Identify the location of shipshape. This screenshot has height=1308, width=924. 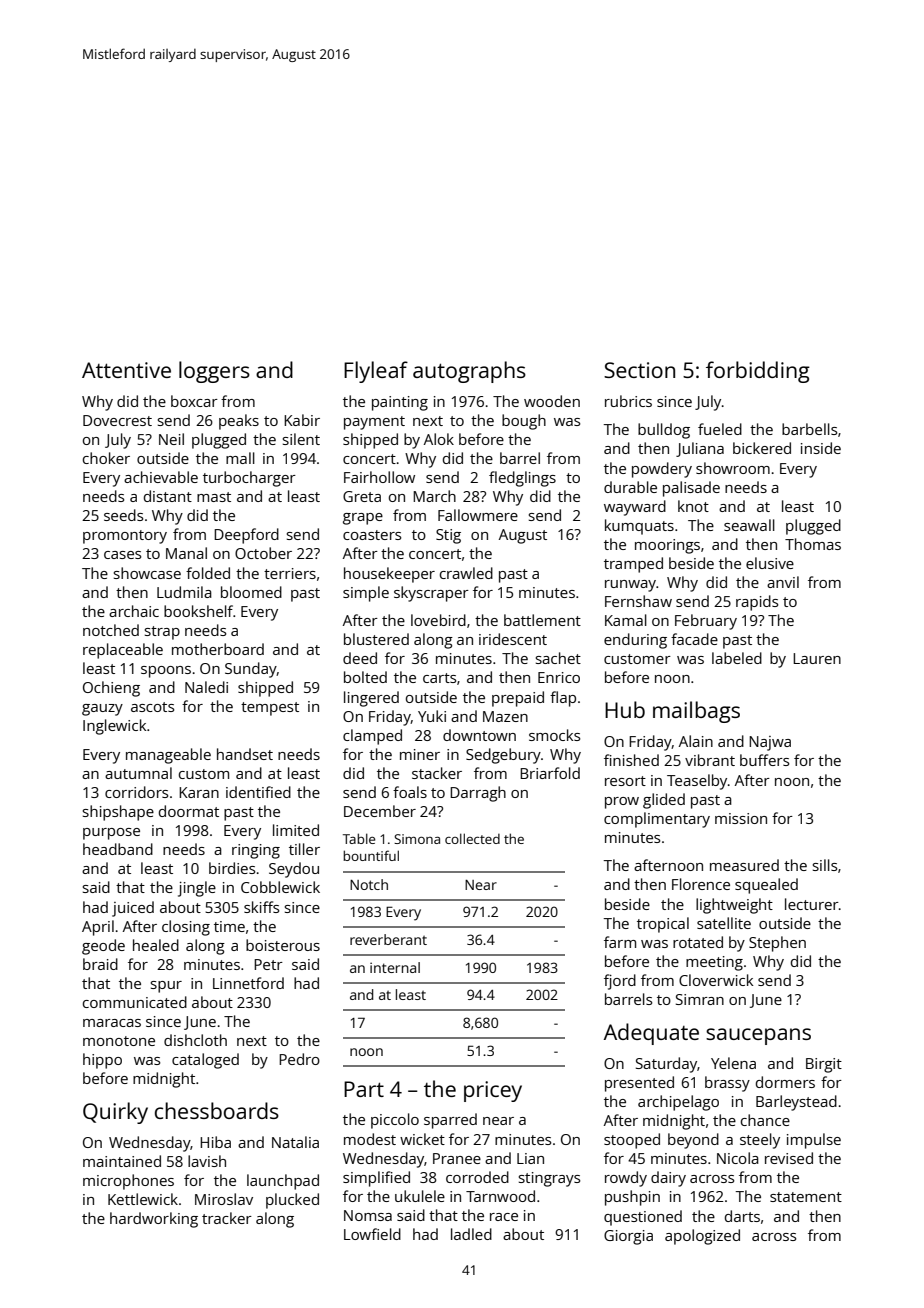
(118, 813).
